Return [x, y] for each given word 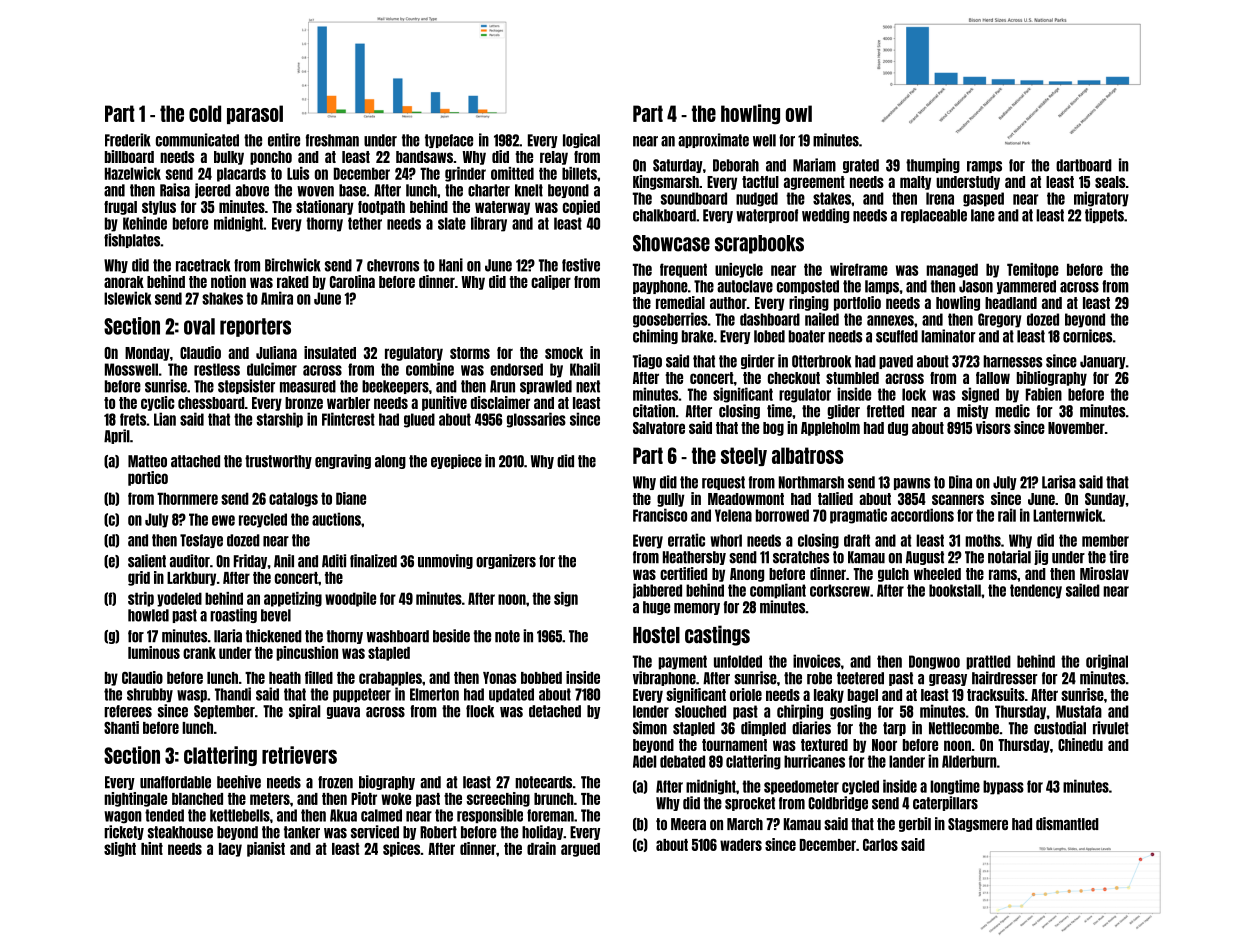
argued [580, 850]
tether [365, 223]
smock [564, 353]
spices [401, 849]
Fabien [1044, 394]
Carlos [880, 845]
